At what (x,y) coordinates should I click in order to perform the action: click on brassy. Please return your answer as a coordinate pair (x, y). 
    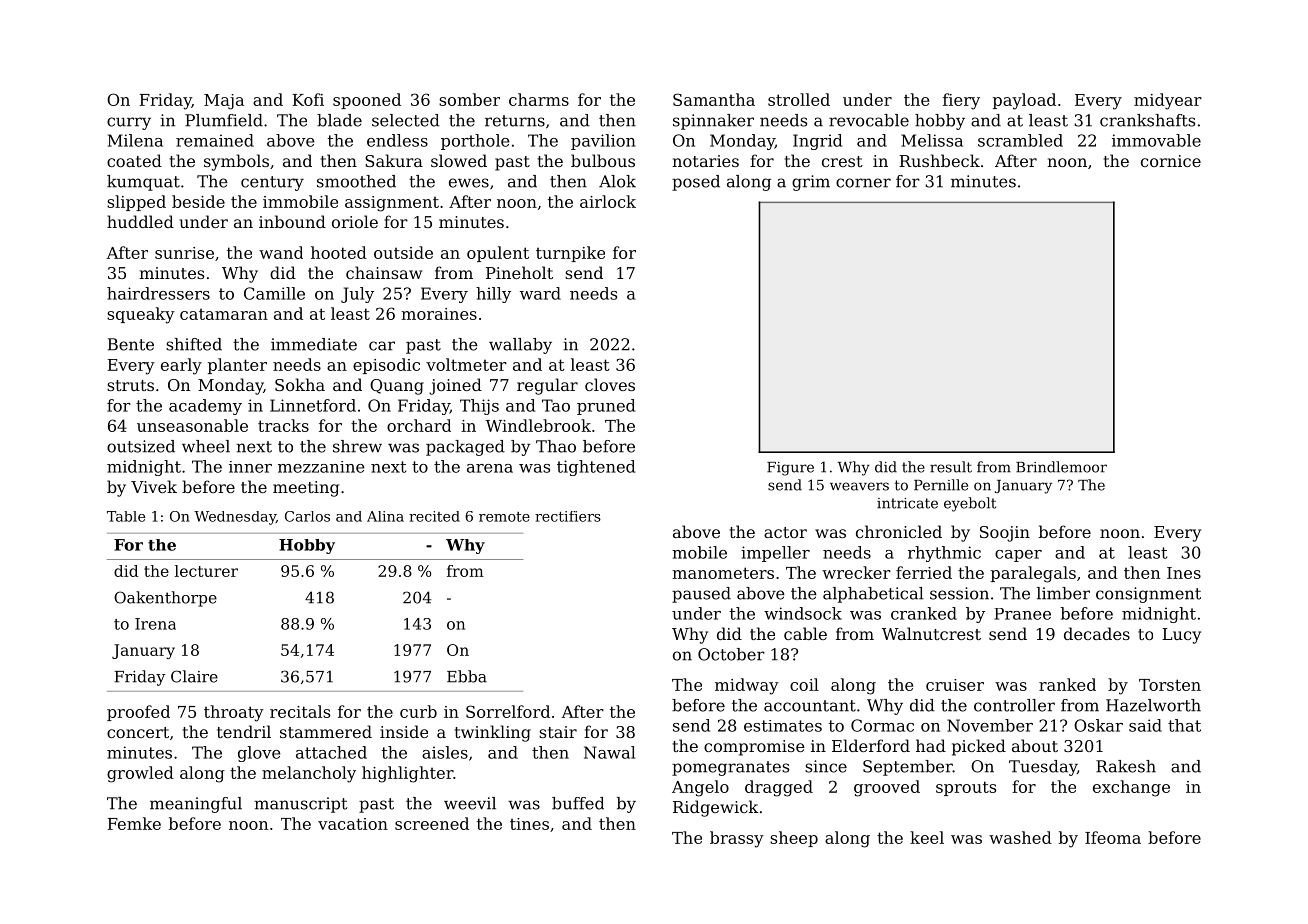
    Looking at the image, I should click on (737, 839).
